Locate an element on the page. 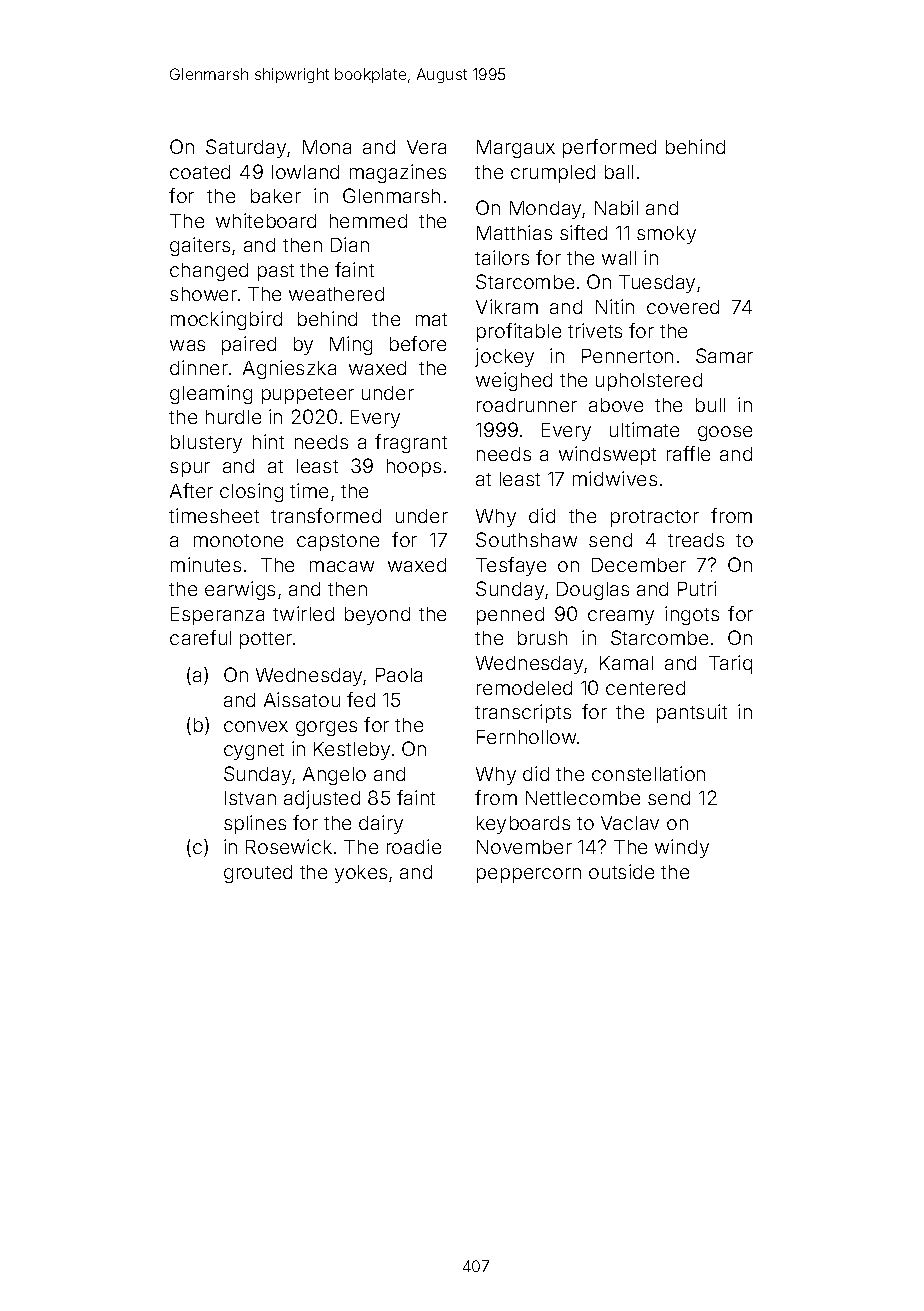 The height and width of the page is (1311, 924). hoops is located at coordinates (414, 468).
